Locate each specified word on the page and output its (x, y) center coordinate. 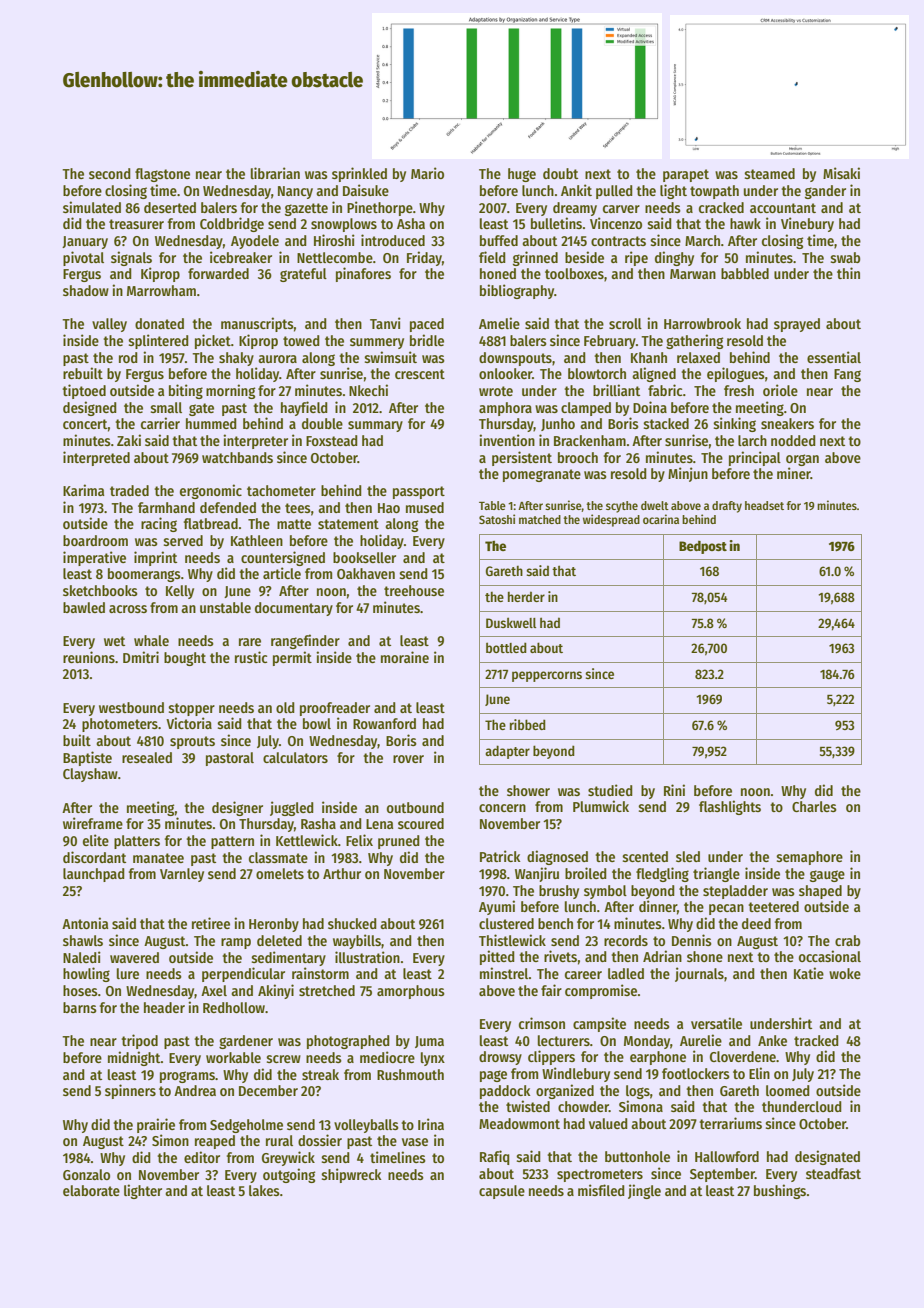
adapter (507, 752)
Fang (847, 375)
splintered (158, 341)
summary (375, 426)
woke (845, 973)
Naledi (82, 957)
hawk (745, 223)
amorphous (411, 992)
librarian (275, 173)
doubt (560, 173)
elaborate (91, 1190)
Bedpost (703, 547)
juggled (292, 808)
